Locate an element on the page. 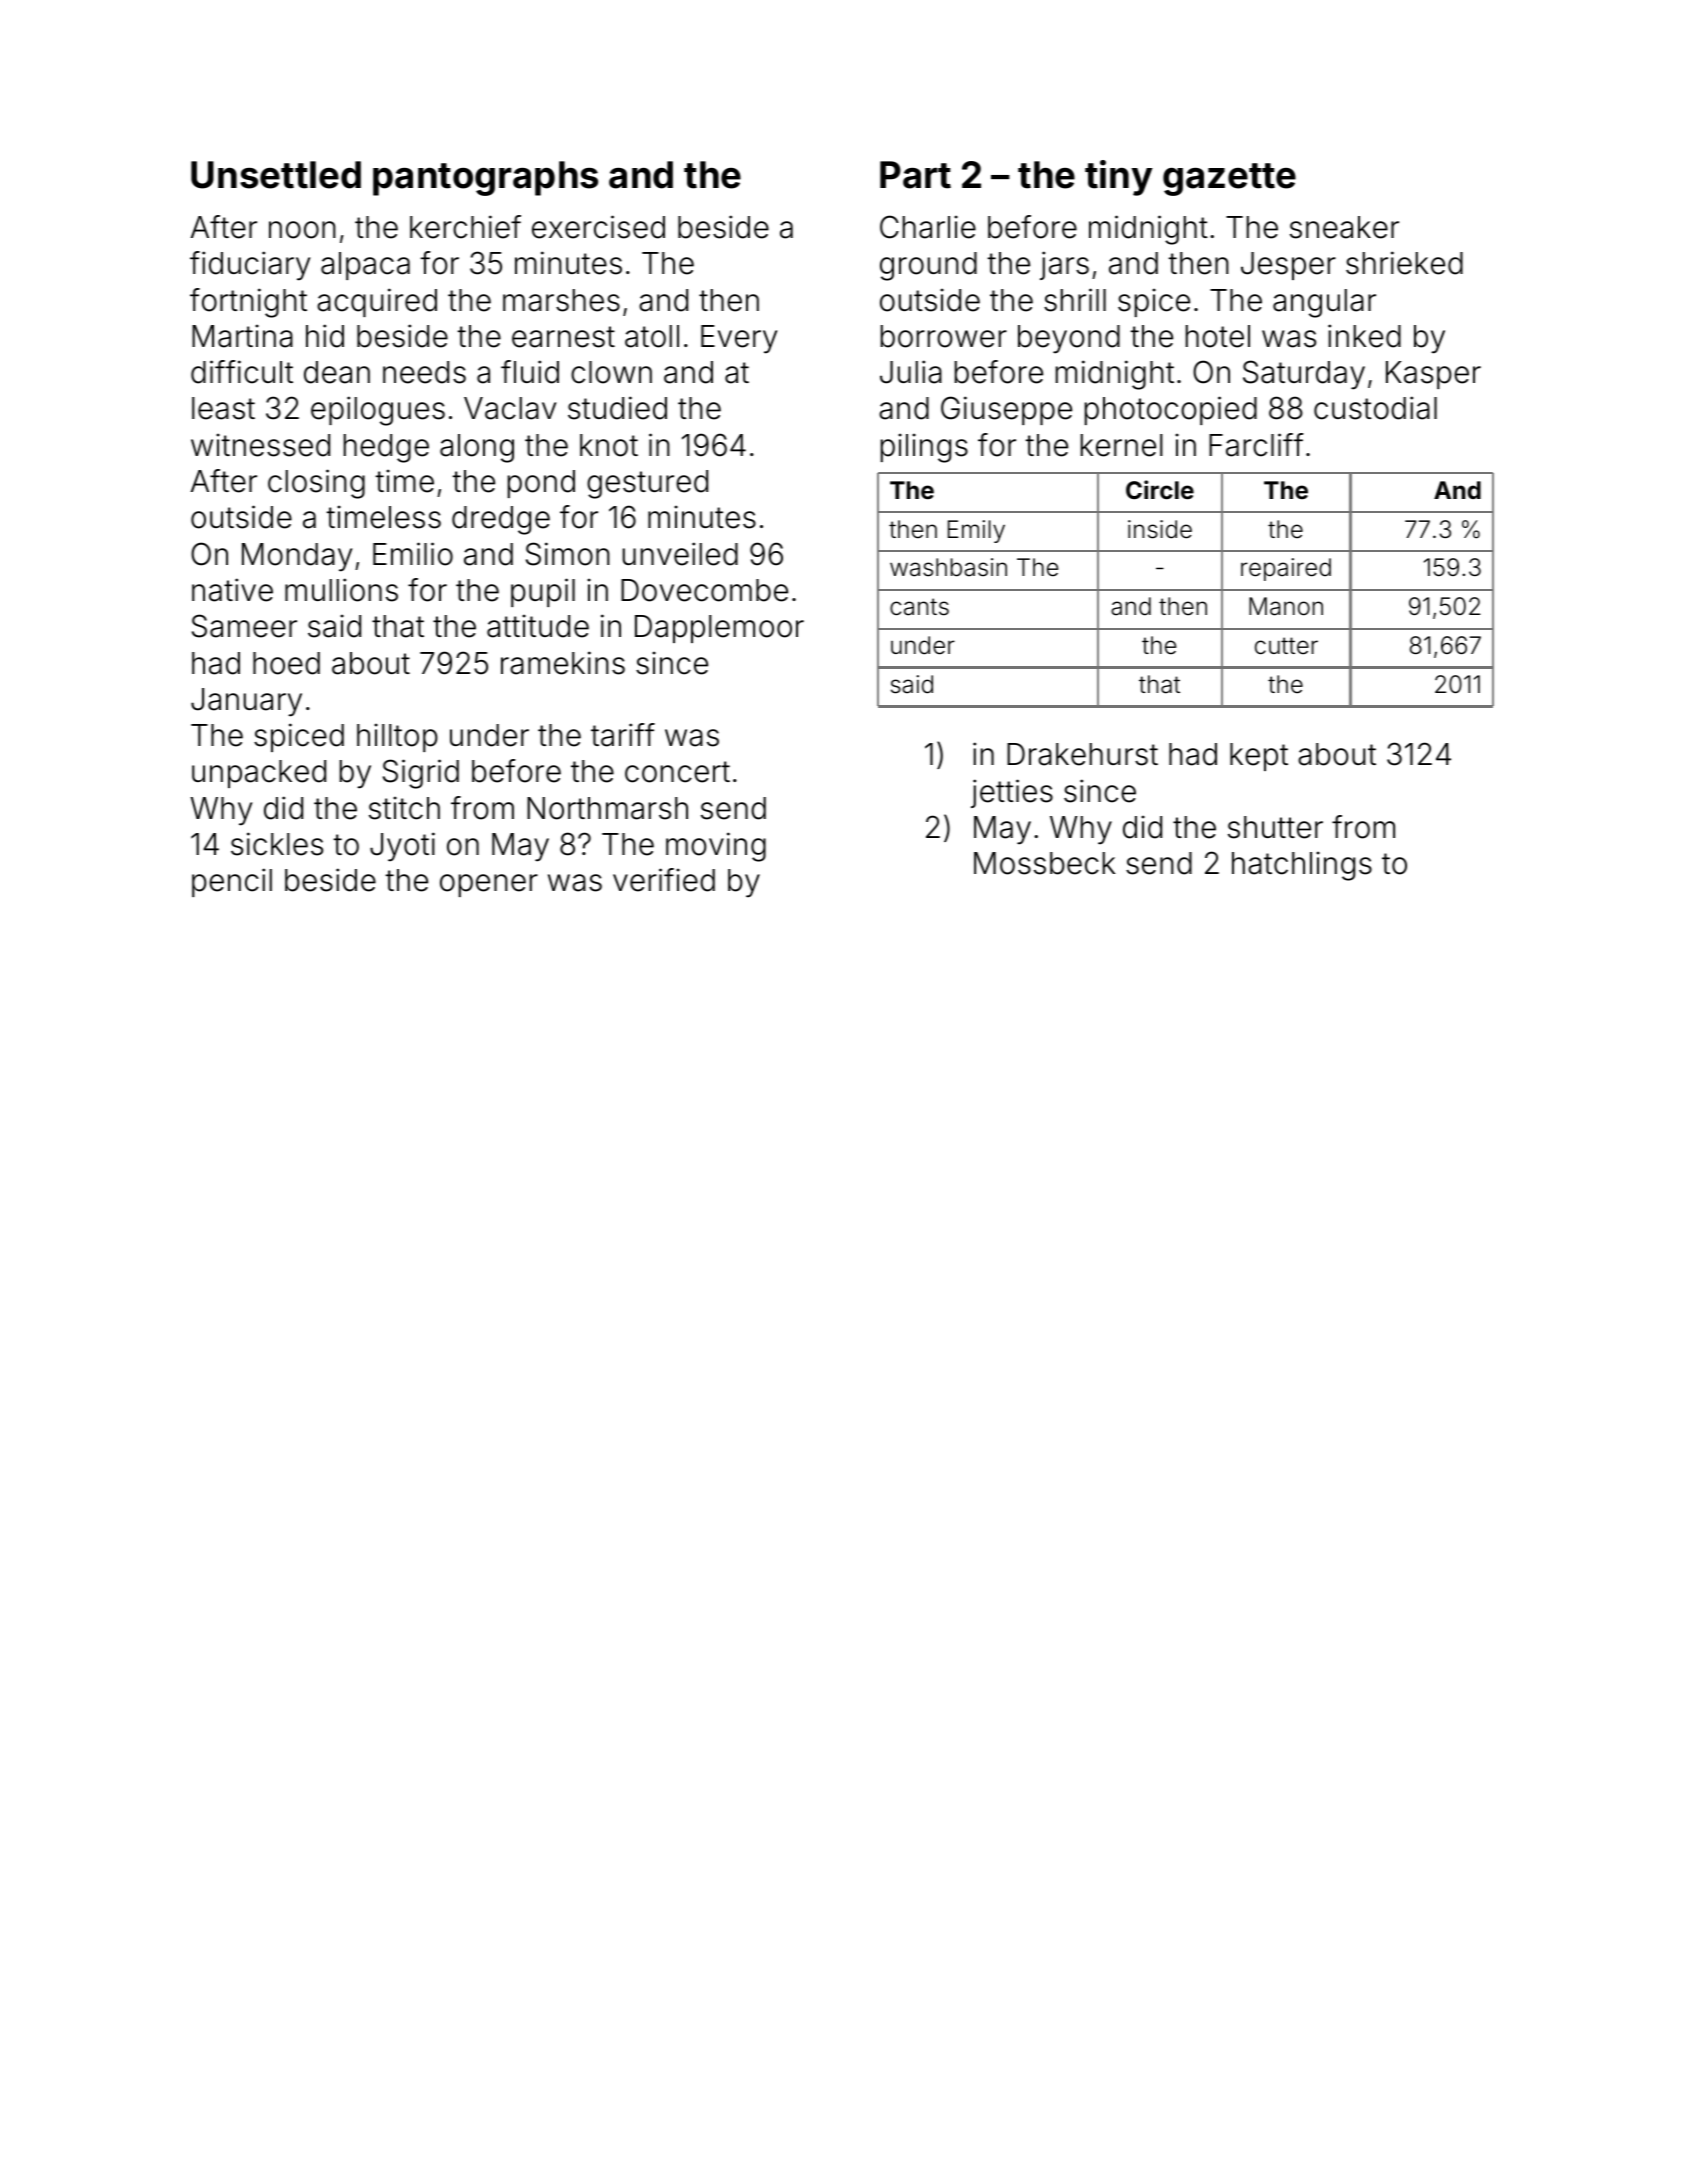 The height and width of the image is (2178, 1683). cutter is located at coordinates (1286, 646).
